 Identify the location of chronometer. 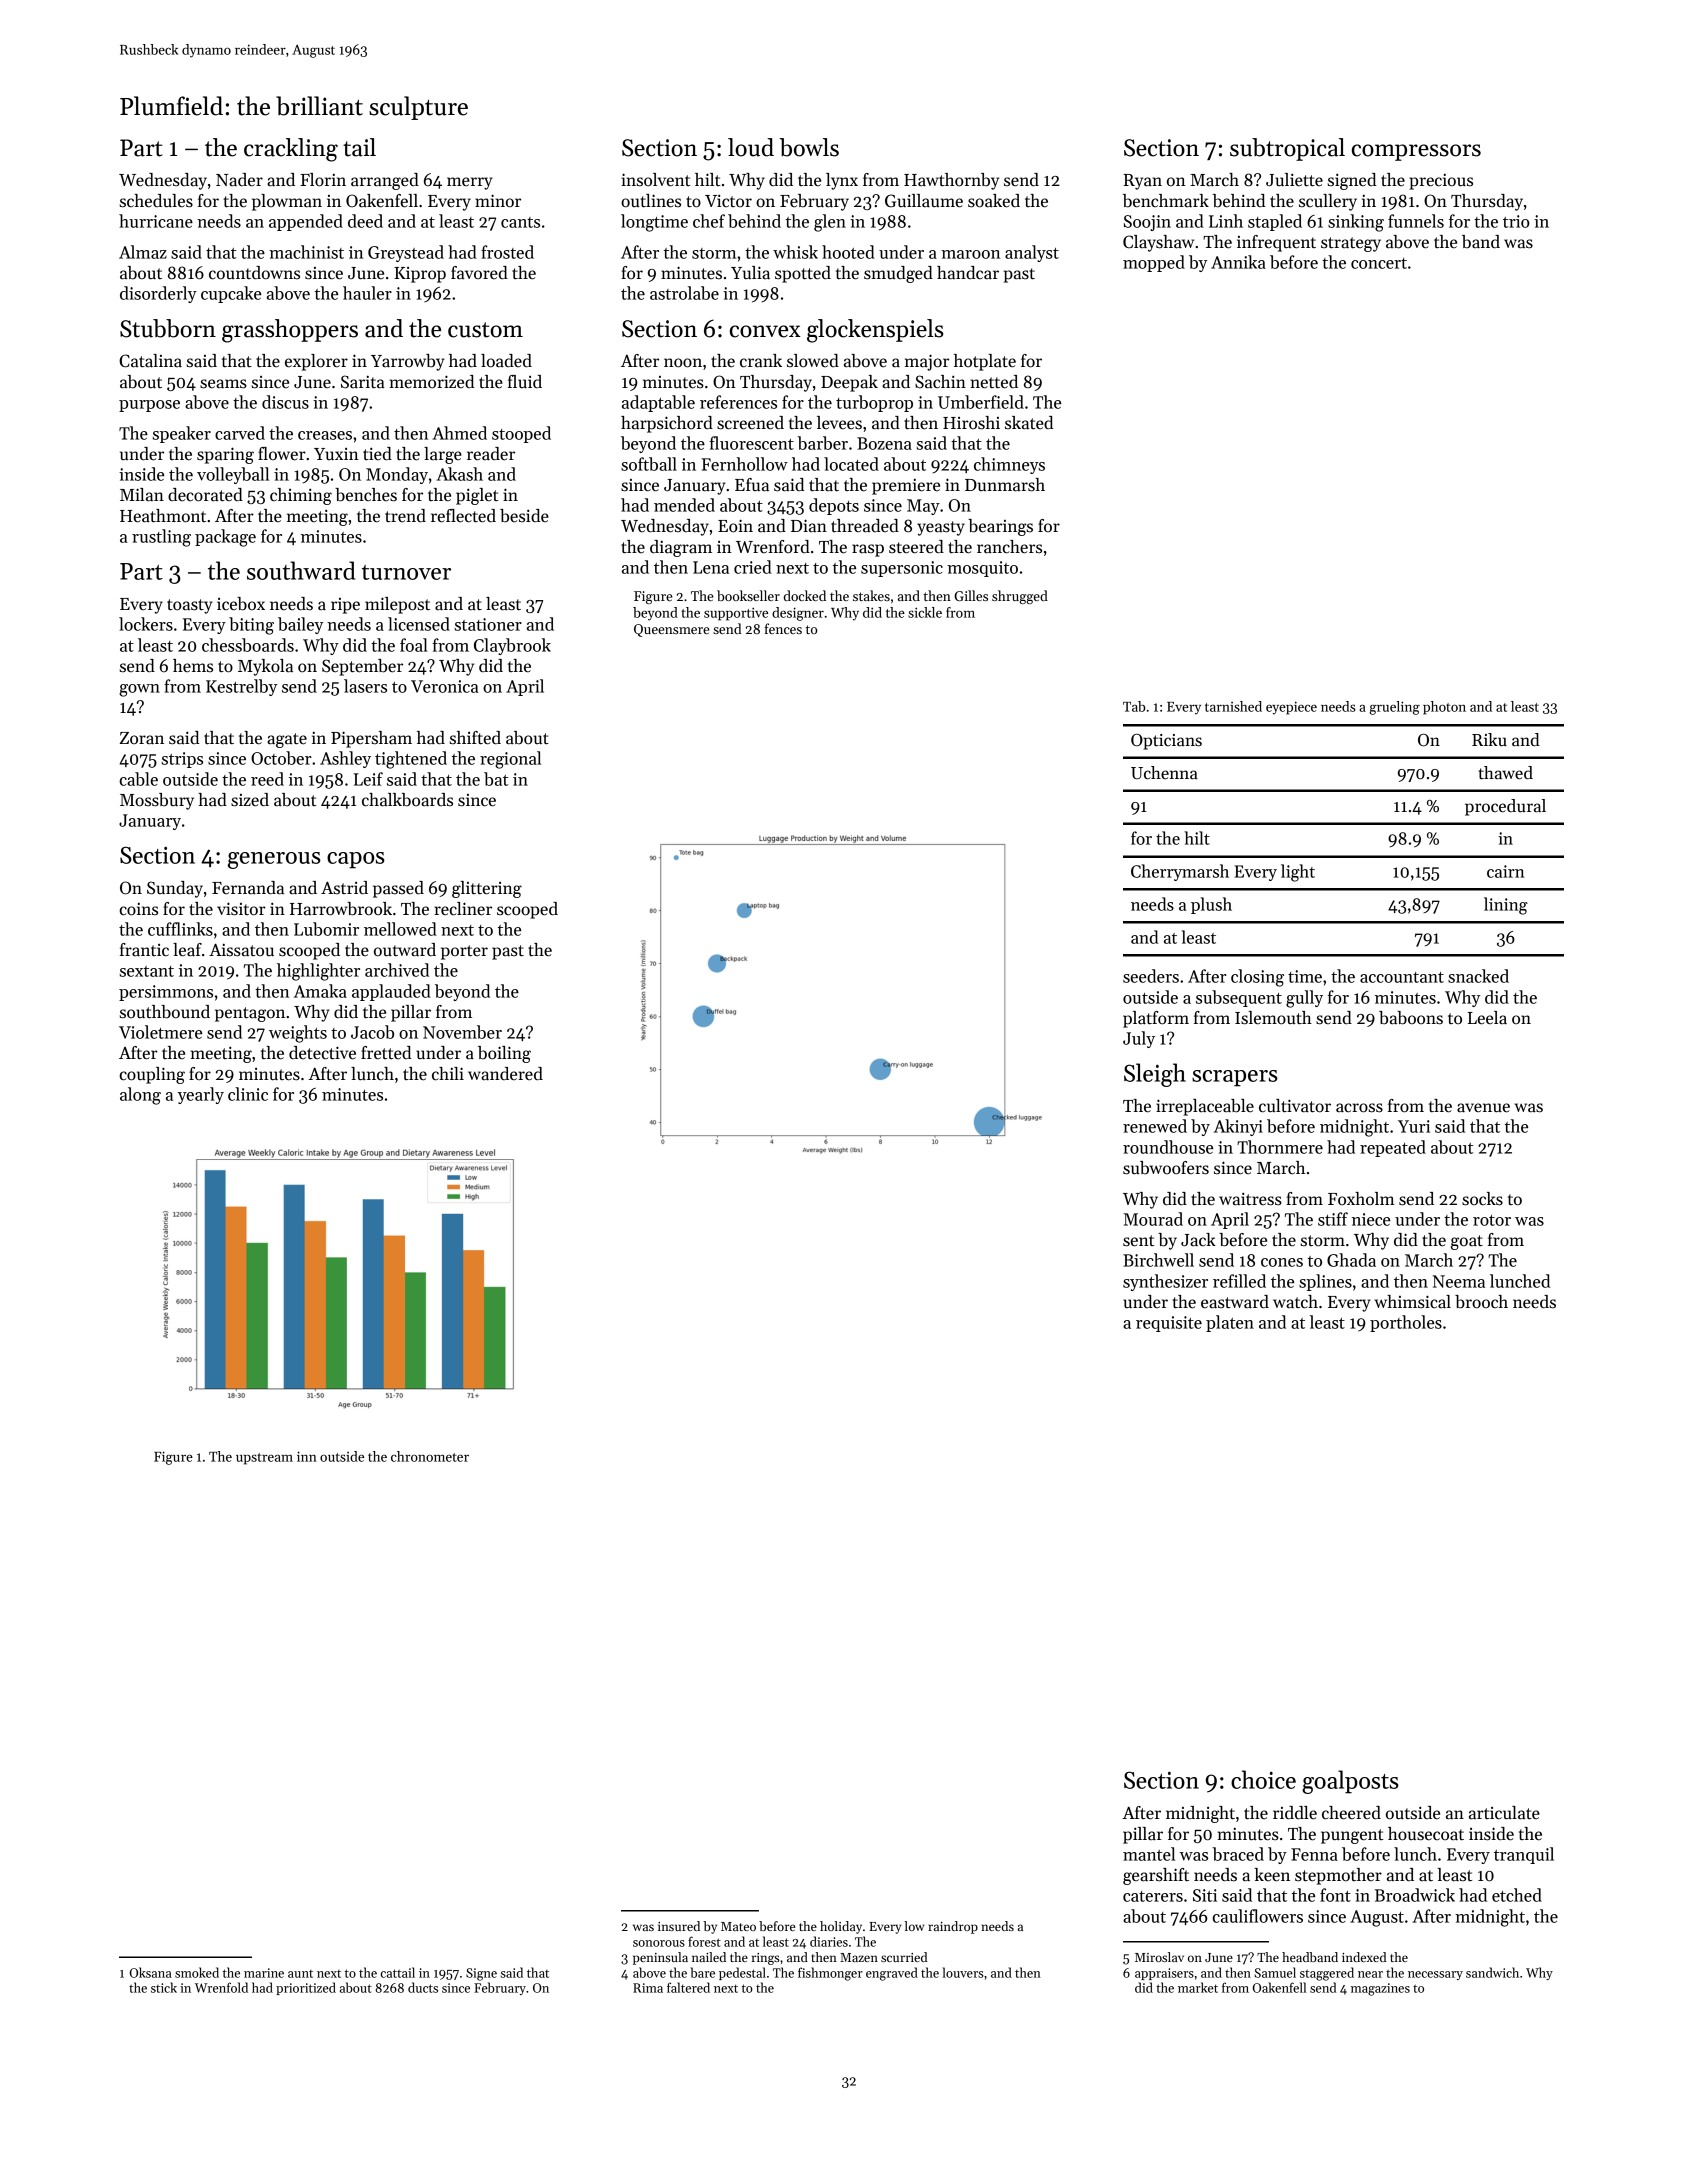
(430, 1456).
